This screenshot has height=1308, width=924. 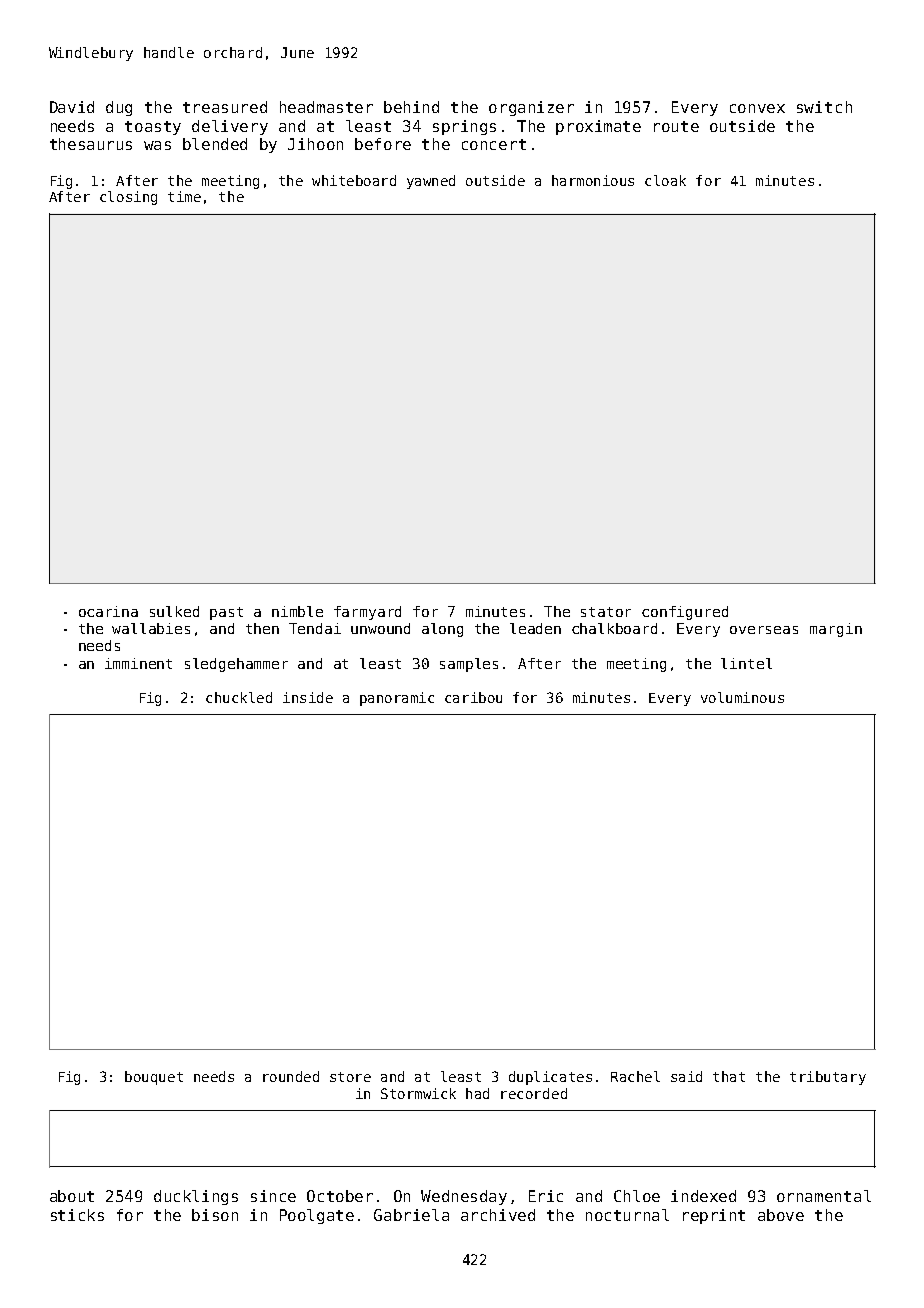 What do you see at coordinates (550, 1078) in the screenshot?
I see `duplicates` at bounding box center [550, 1078].
